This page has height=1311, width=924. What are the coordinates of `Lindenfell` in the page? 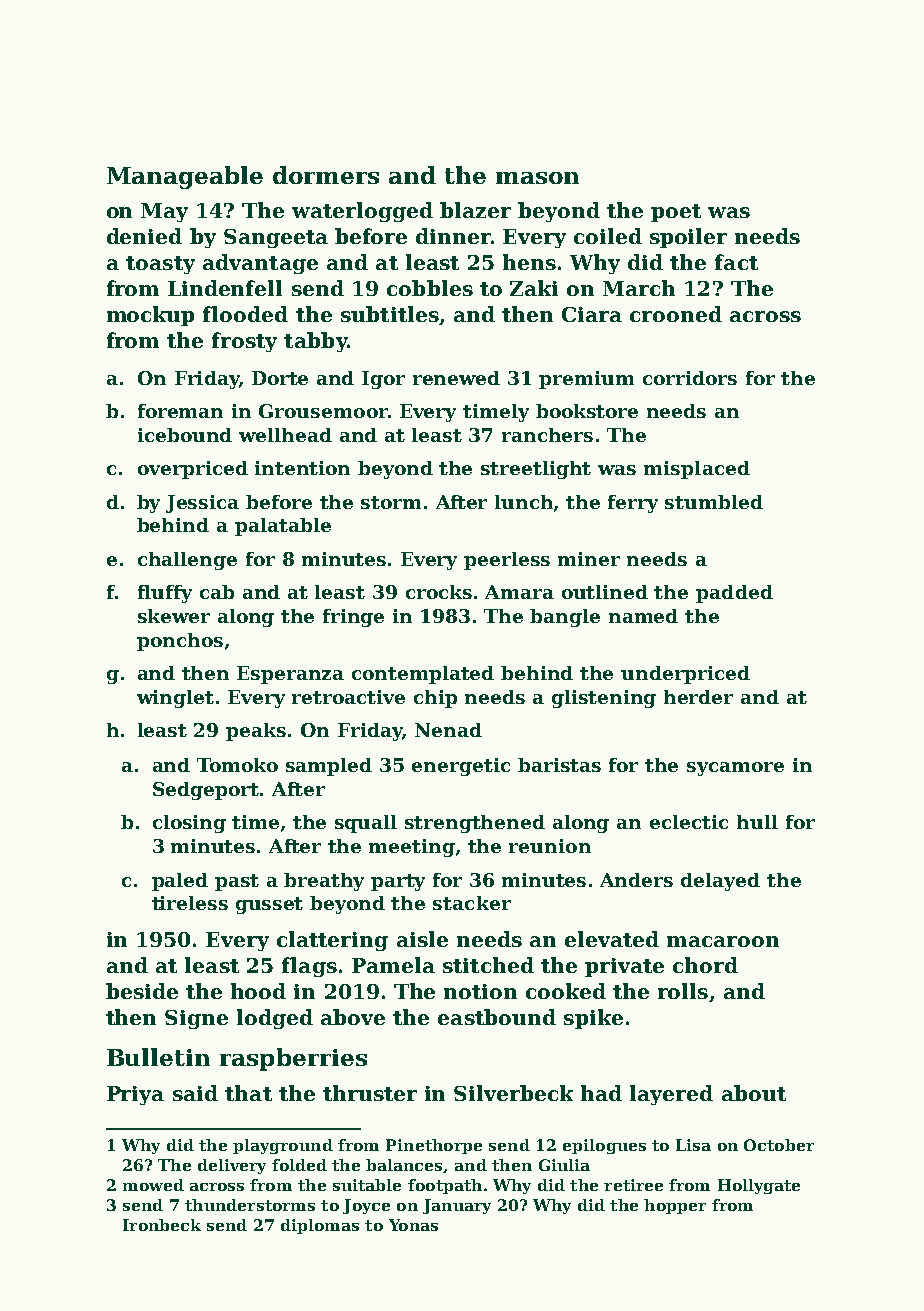 It's located at (225, 288).
